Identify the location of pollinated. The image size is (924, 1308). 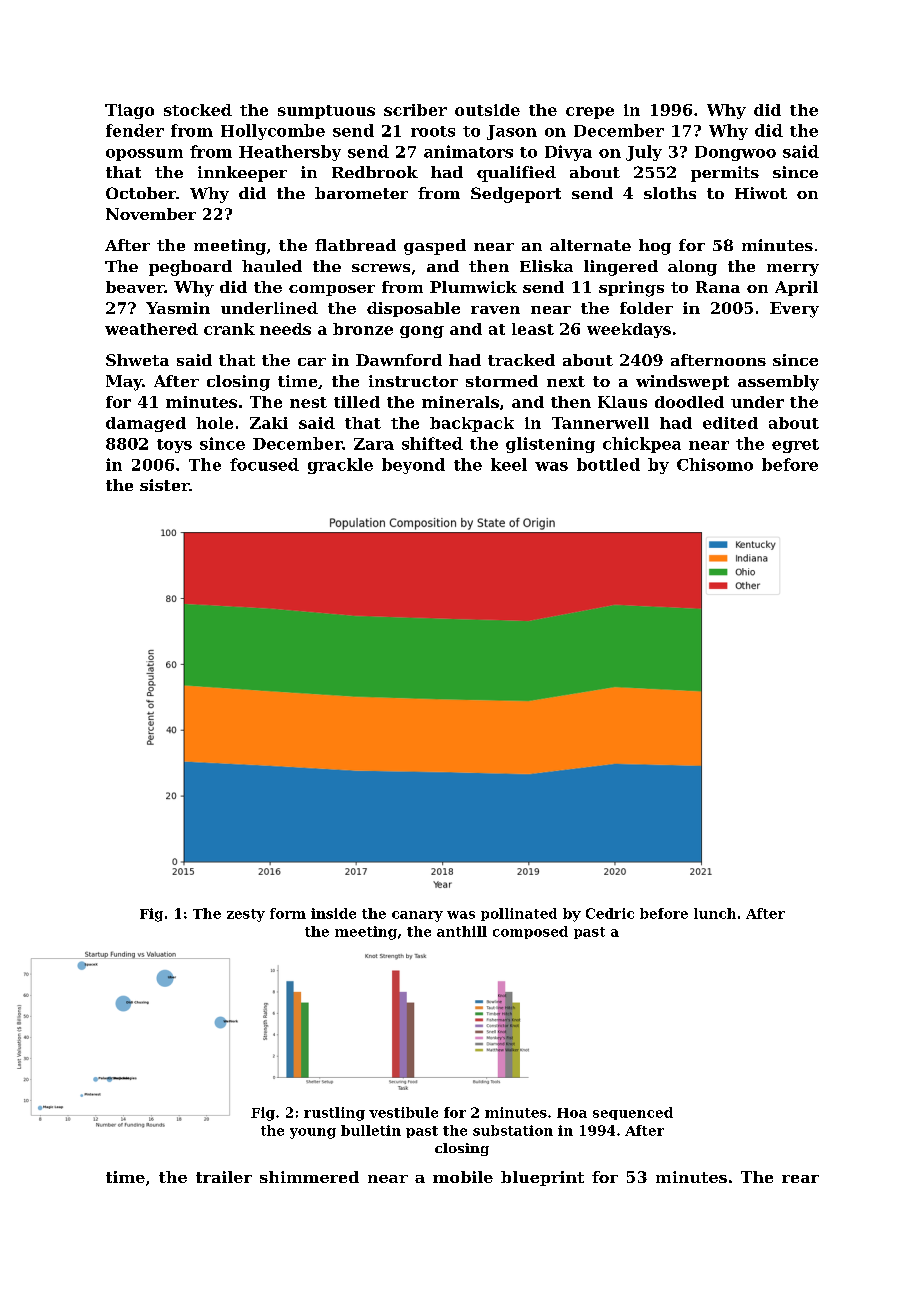
(519, 914).
